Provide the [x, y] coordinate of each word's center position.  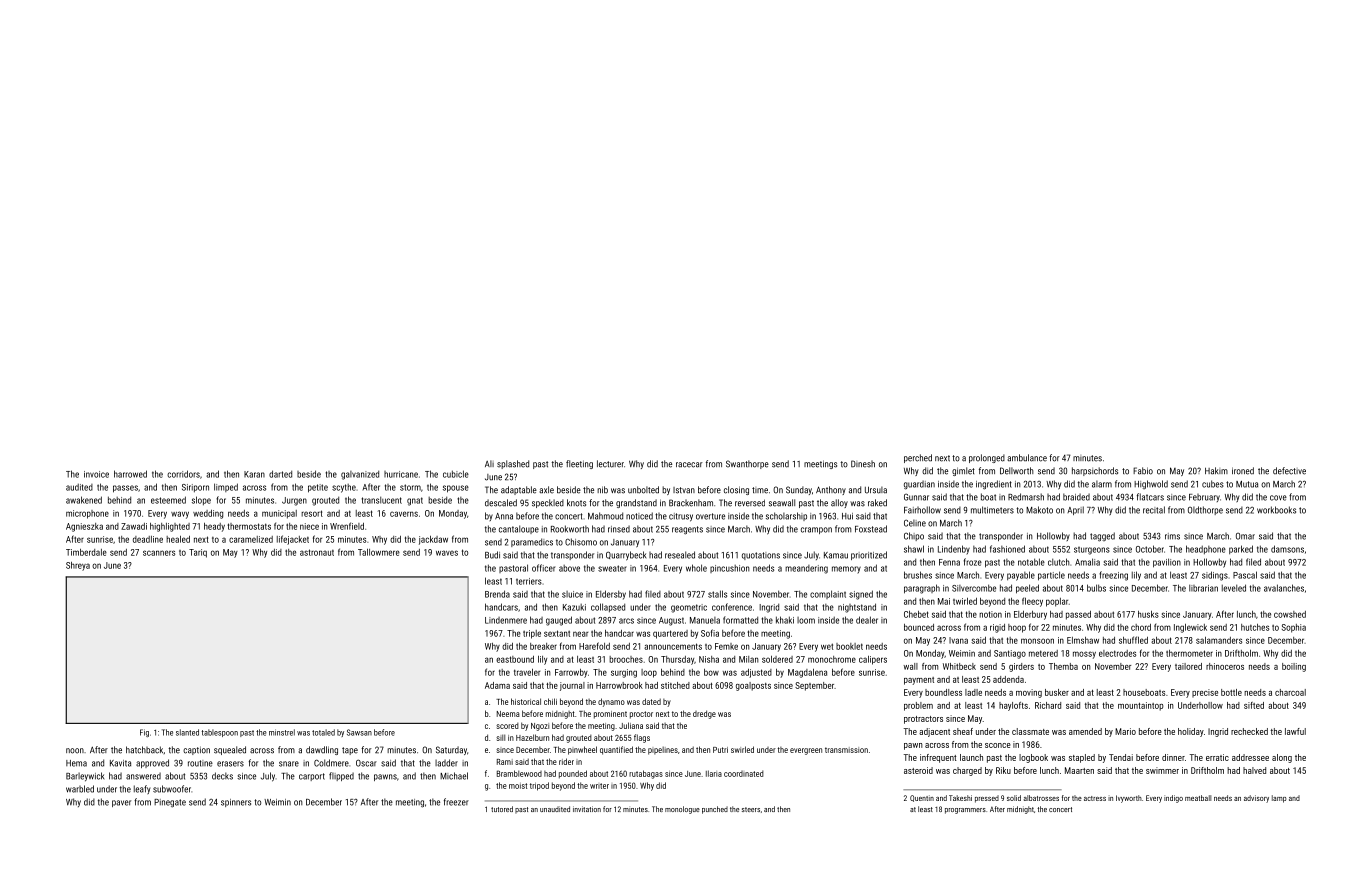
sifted [1254, 705]
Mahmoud [605, 516]
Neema [508, 714]
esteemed [168, 500]
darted [280, 474]
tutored [502, 809]
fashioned [1007, 549]
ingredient [994, 485]
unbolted [643, 490]
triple [532, 634]
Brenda [497, 594]
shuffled [1133, 640]
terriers [529, 581]
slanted [187, 732]
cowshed [1290, 614]
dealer [867, 620]
